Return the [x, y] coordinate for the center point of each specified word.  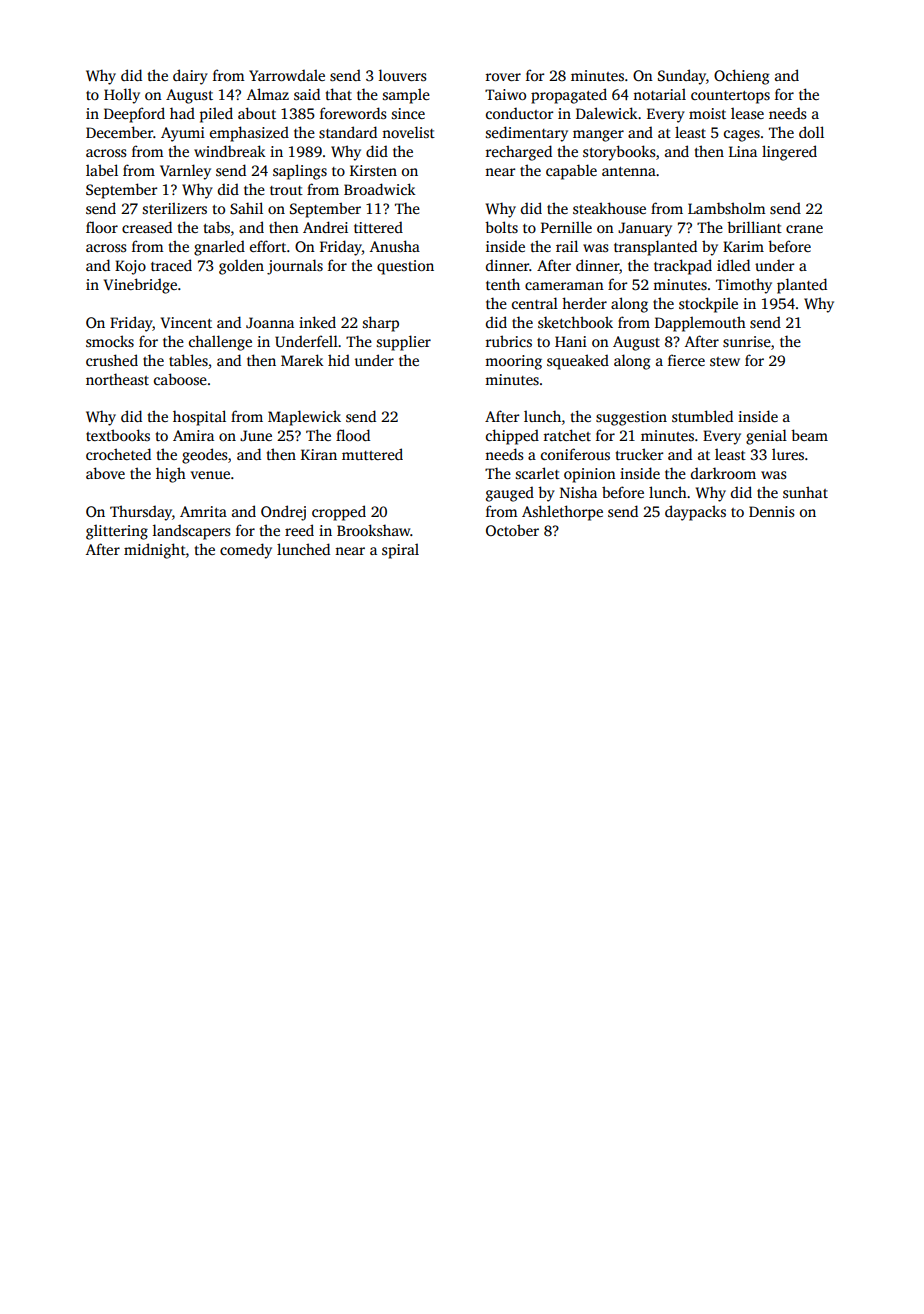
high [171, 475]
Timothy [744, 286]
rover [503, 77]
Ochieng [742, 77]
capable [571, 172]
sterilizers [175, 208]
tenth [503, 284]
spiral [400, 551]
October [512, 530]
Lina [743, 151]
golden [241, 267]
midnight [155, 551]
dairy [190, 77]
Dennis [772, 511]
